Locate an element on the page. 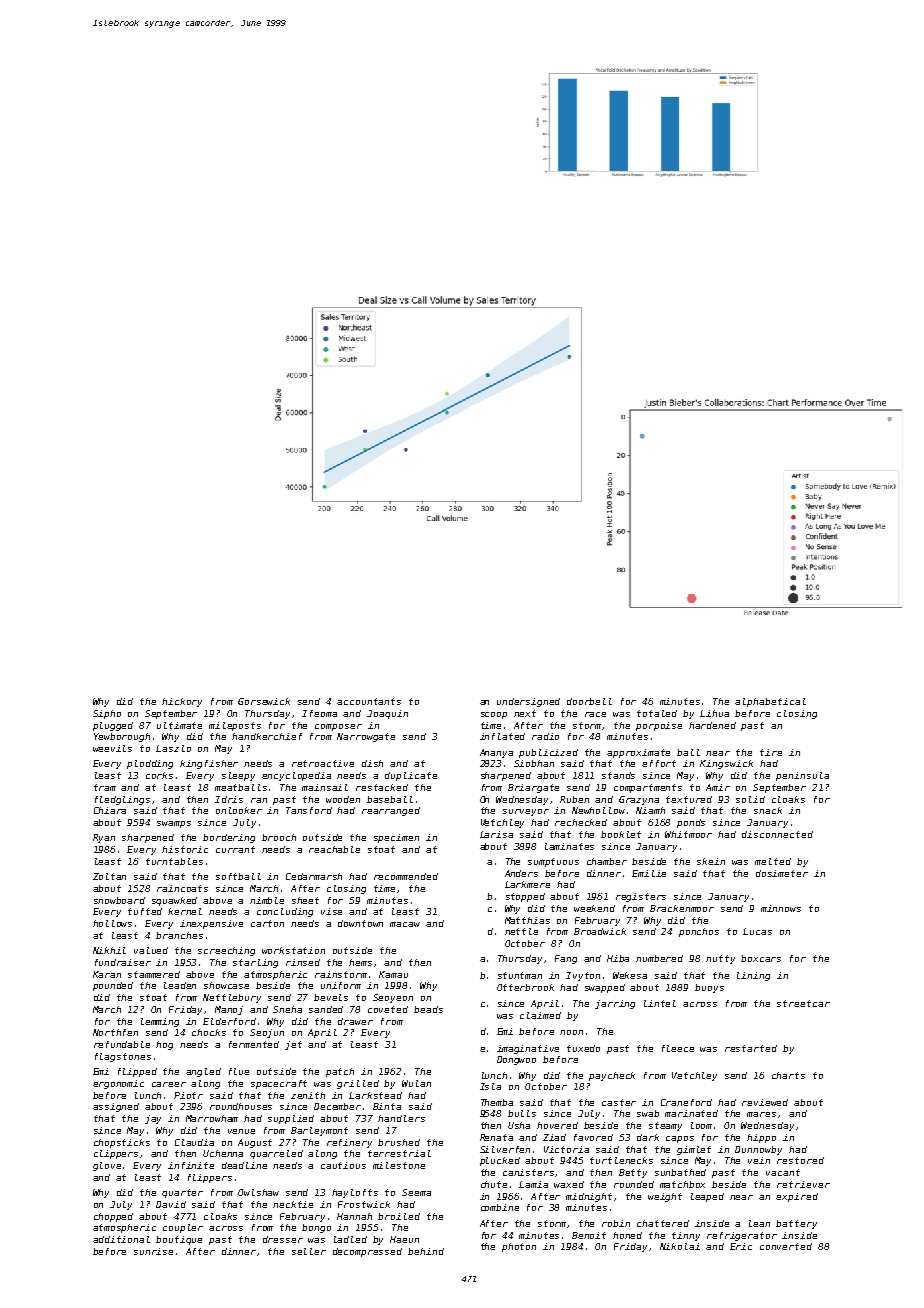 The image size is (924, 1308). Lihua is located at coordinates (714, 713).
